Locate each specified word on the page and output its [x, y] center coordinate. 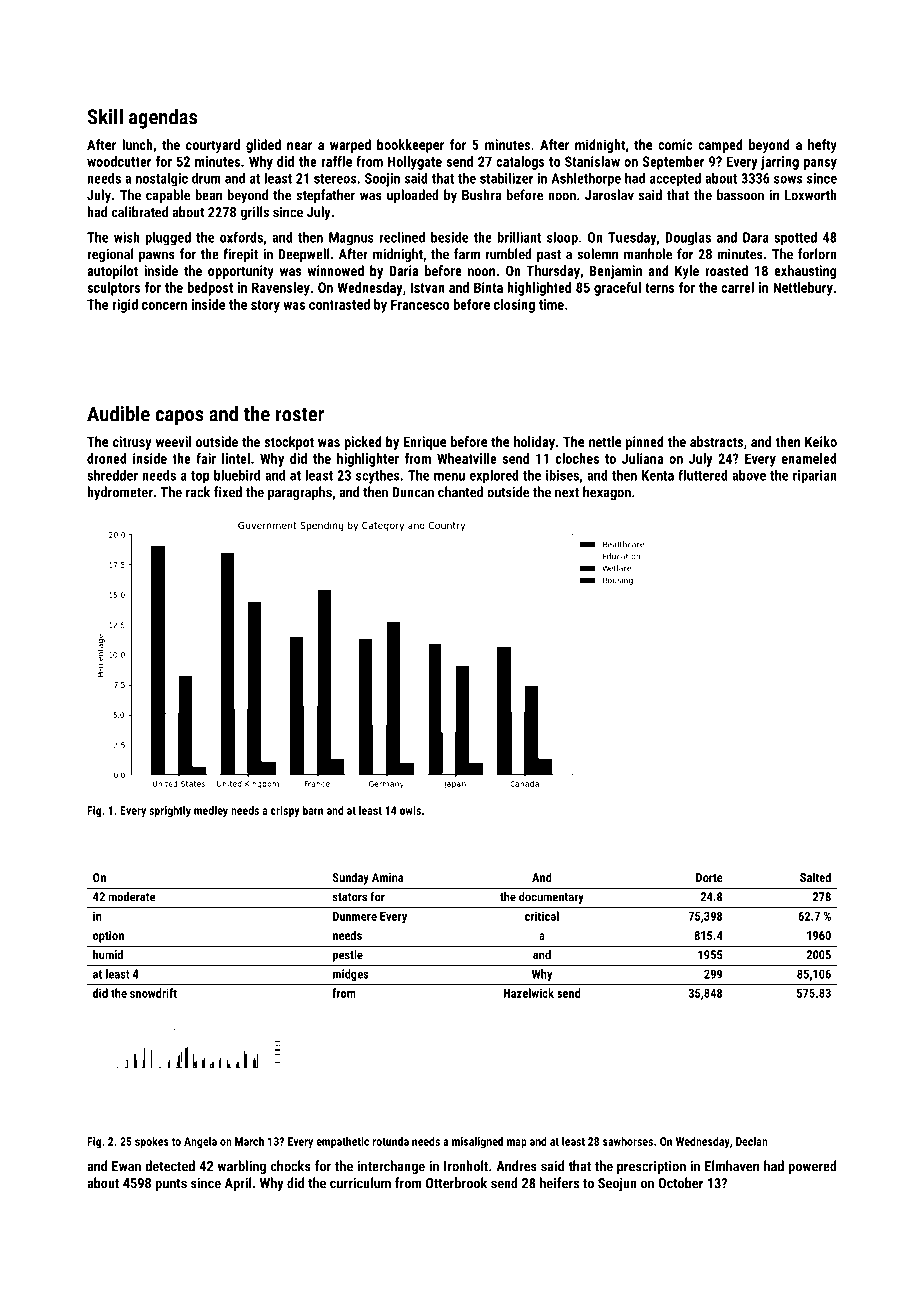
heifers [559, 1183]
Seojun [617, 1184]
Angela [200, 1142]
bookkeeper [410, 146]
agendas [163, 118]
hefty [822, 146]
